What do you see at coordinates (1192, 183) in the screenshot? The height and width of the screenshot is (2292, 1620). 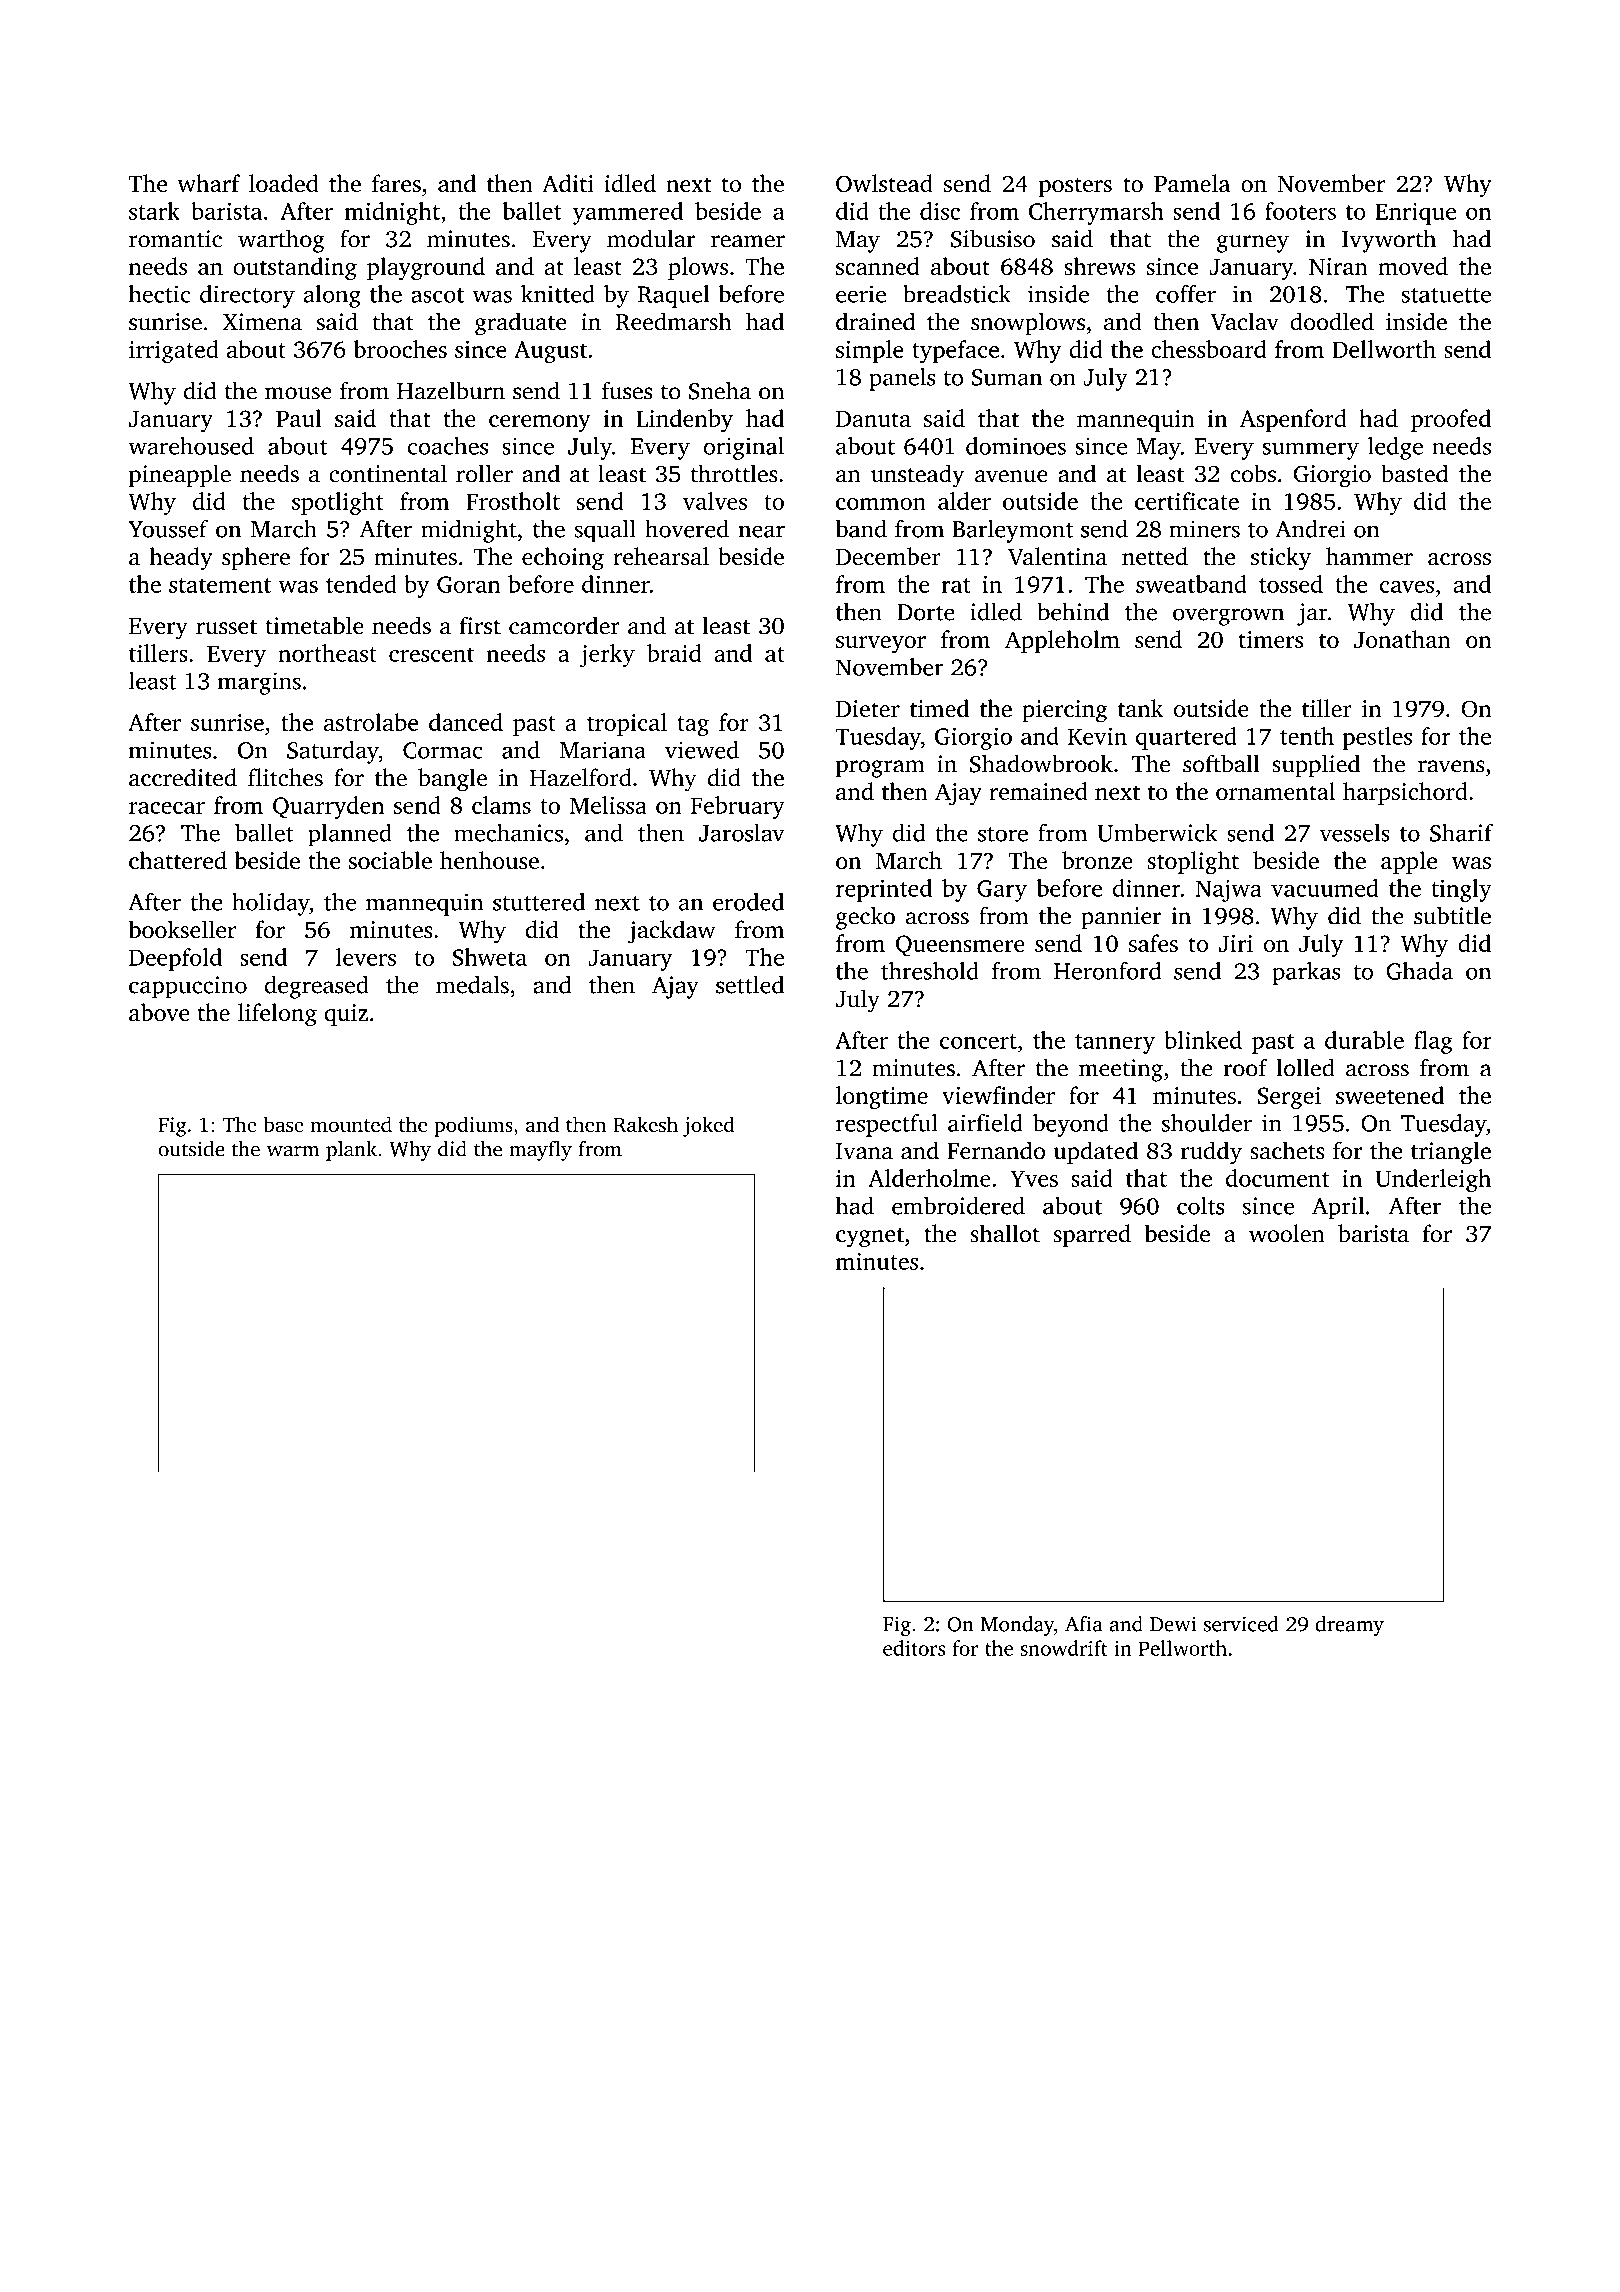 I see `Pamela` at bounding box center [1192, 183].
